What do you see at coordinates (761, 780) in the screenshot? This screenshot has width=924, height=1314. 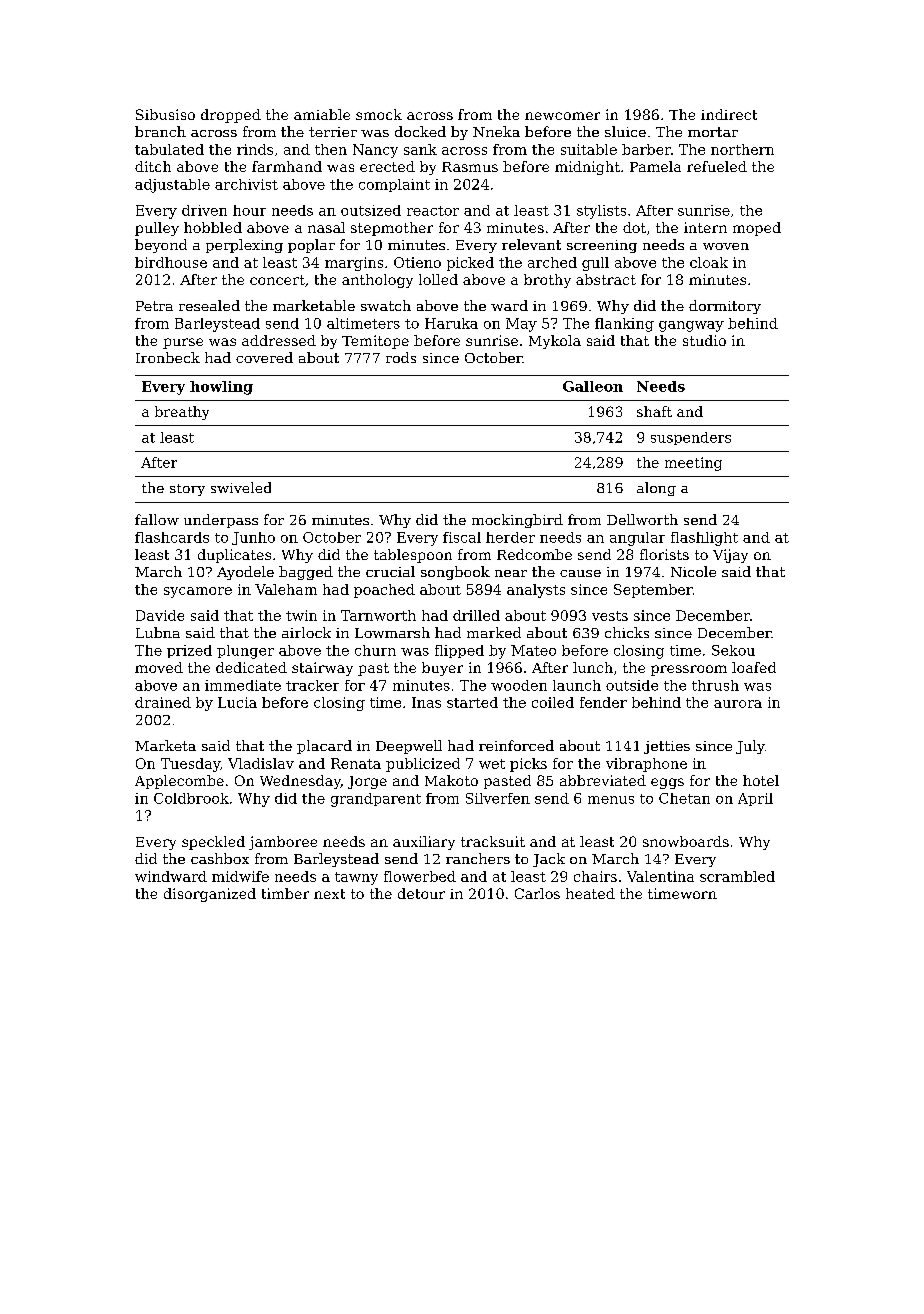 I see `hotel` at bounding box center [761, 780].
